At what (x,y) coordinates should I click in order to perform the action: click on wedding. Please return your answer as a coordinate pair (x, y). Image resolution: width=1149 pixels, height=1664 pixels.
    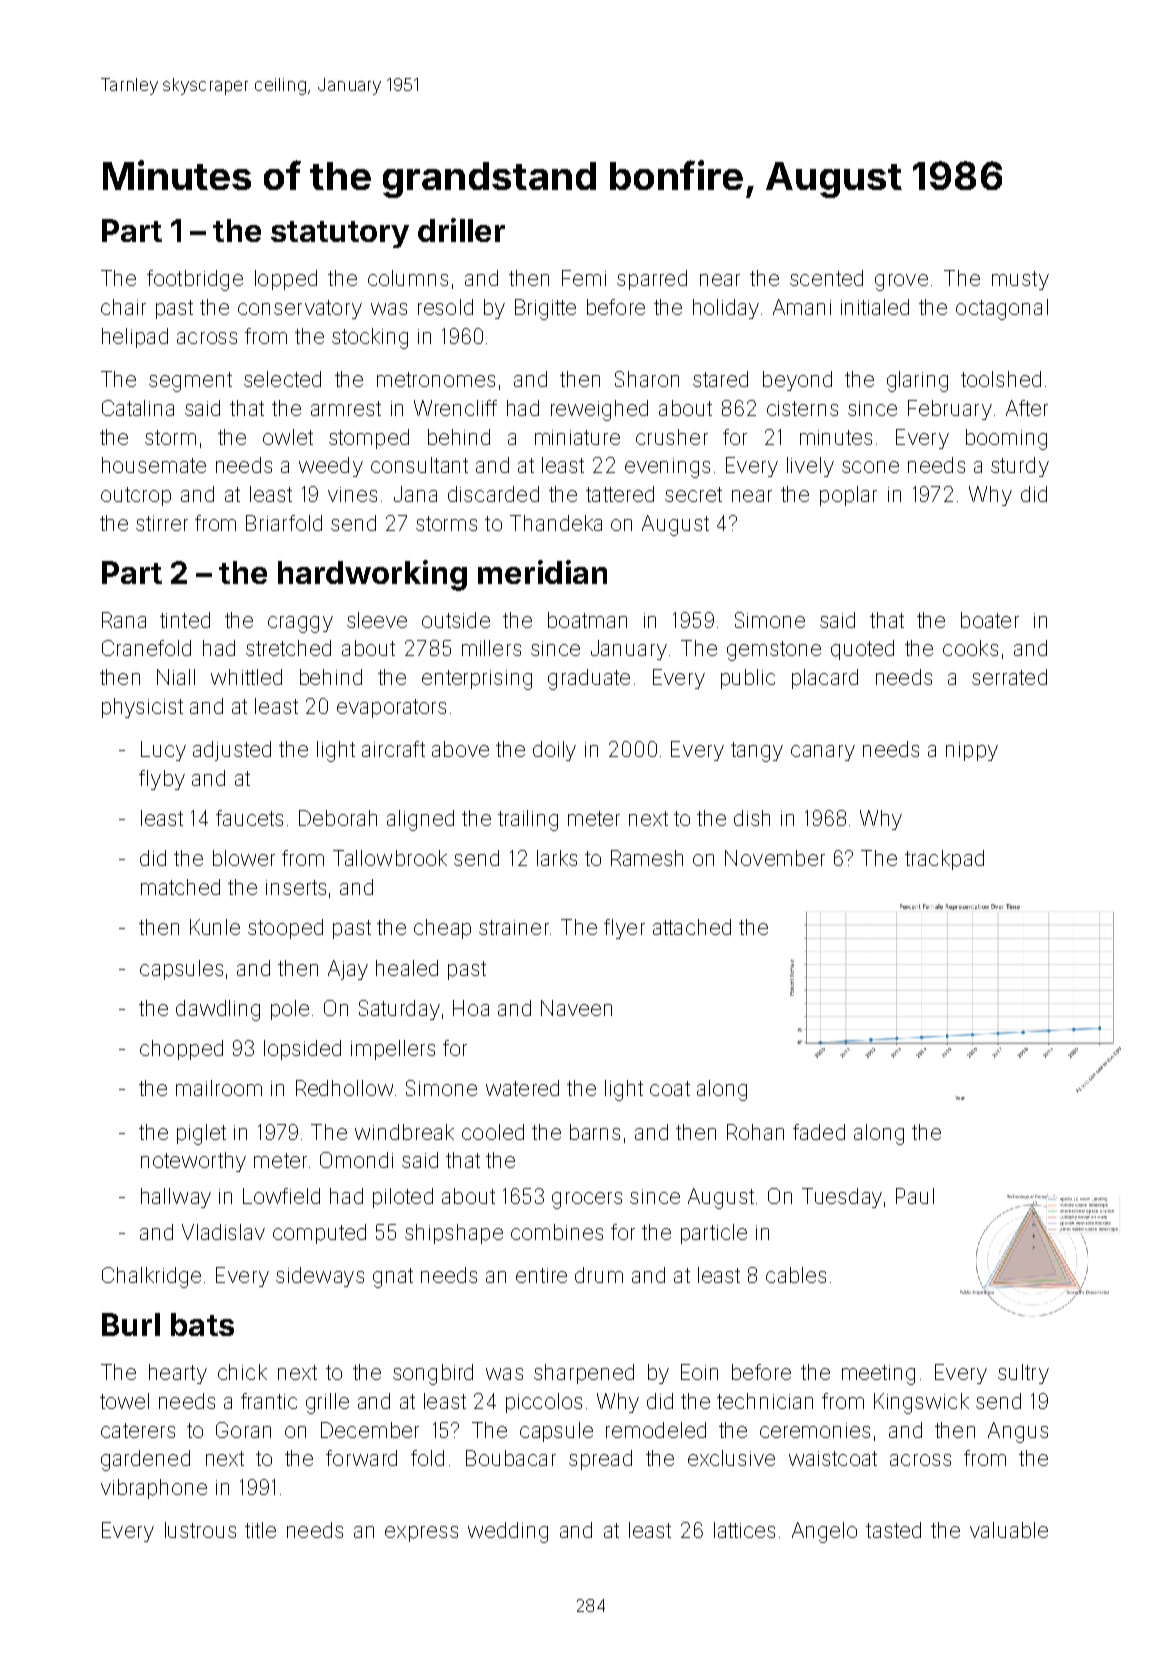
    Looking at the image, I should click on (508, 1532).
